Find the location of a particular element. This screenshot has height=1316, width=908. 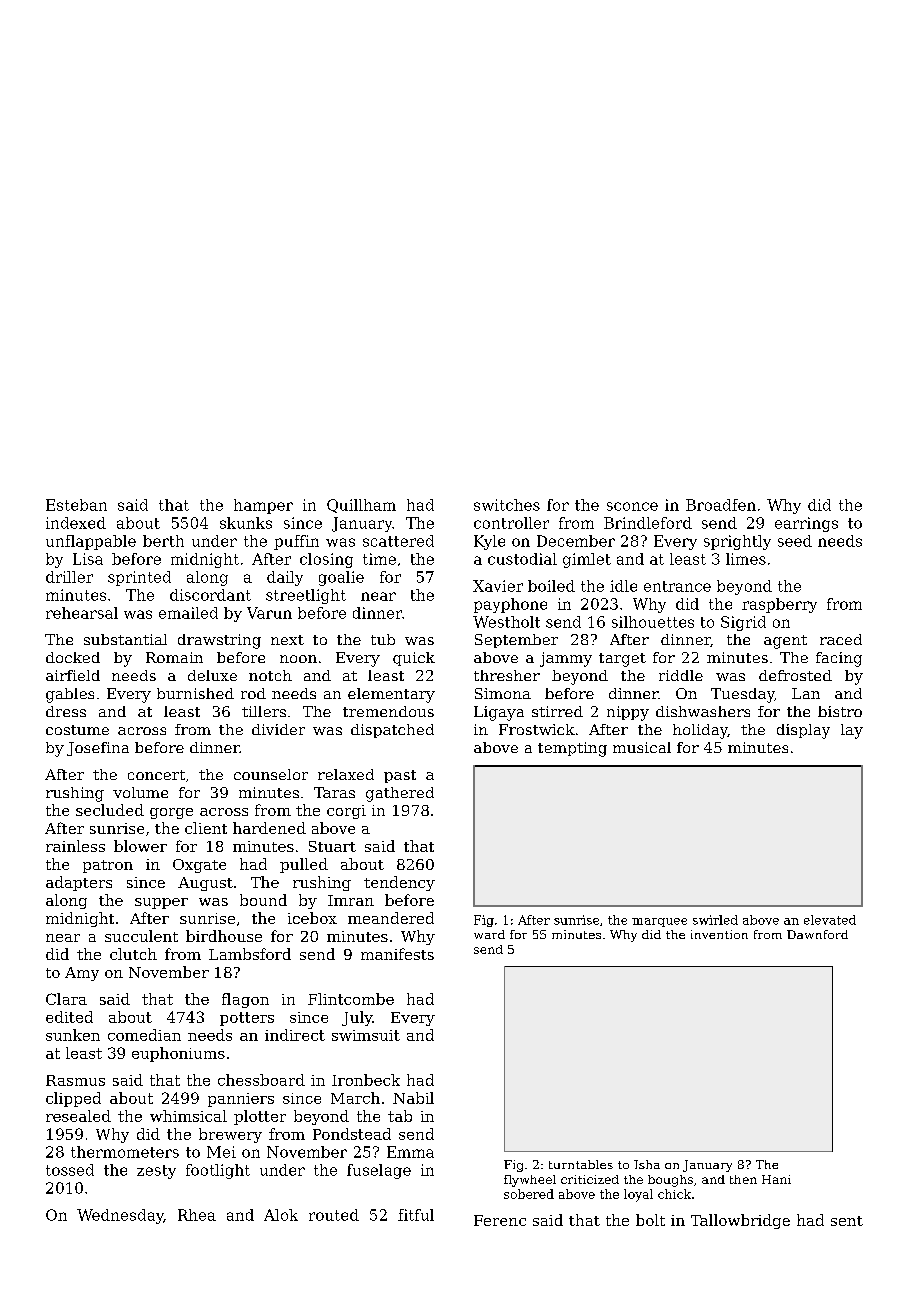

counselor is located at coordinates (271, 774).
